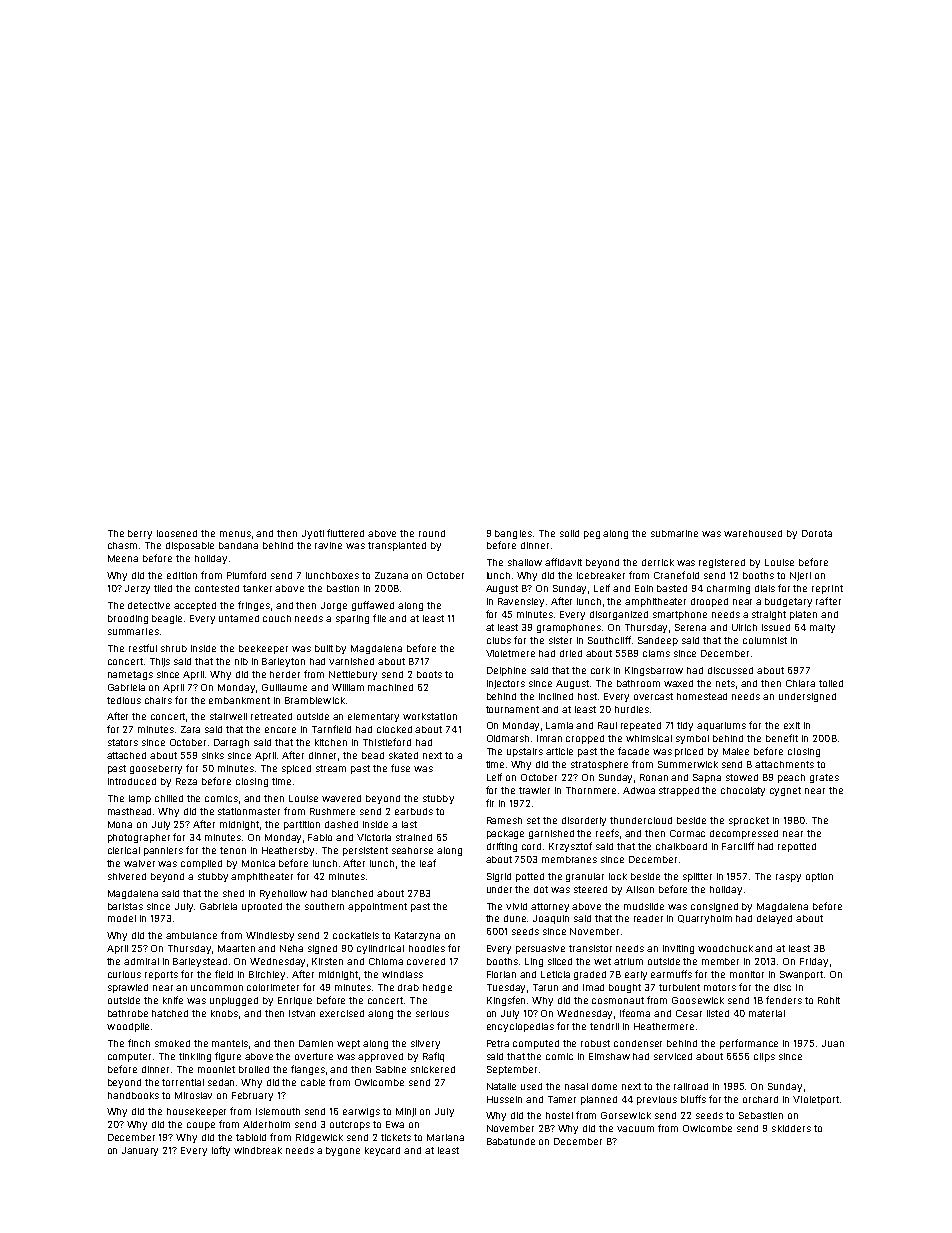 Image resolution: width=952 pixels, height=1233 pixels. What do you see at coordinates (130, 675) in the page?
I see `nametags` at bounding box center [130, 675].
